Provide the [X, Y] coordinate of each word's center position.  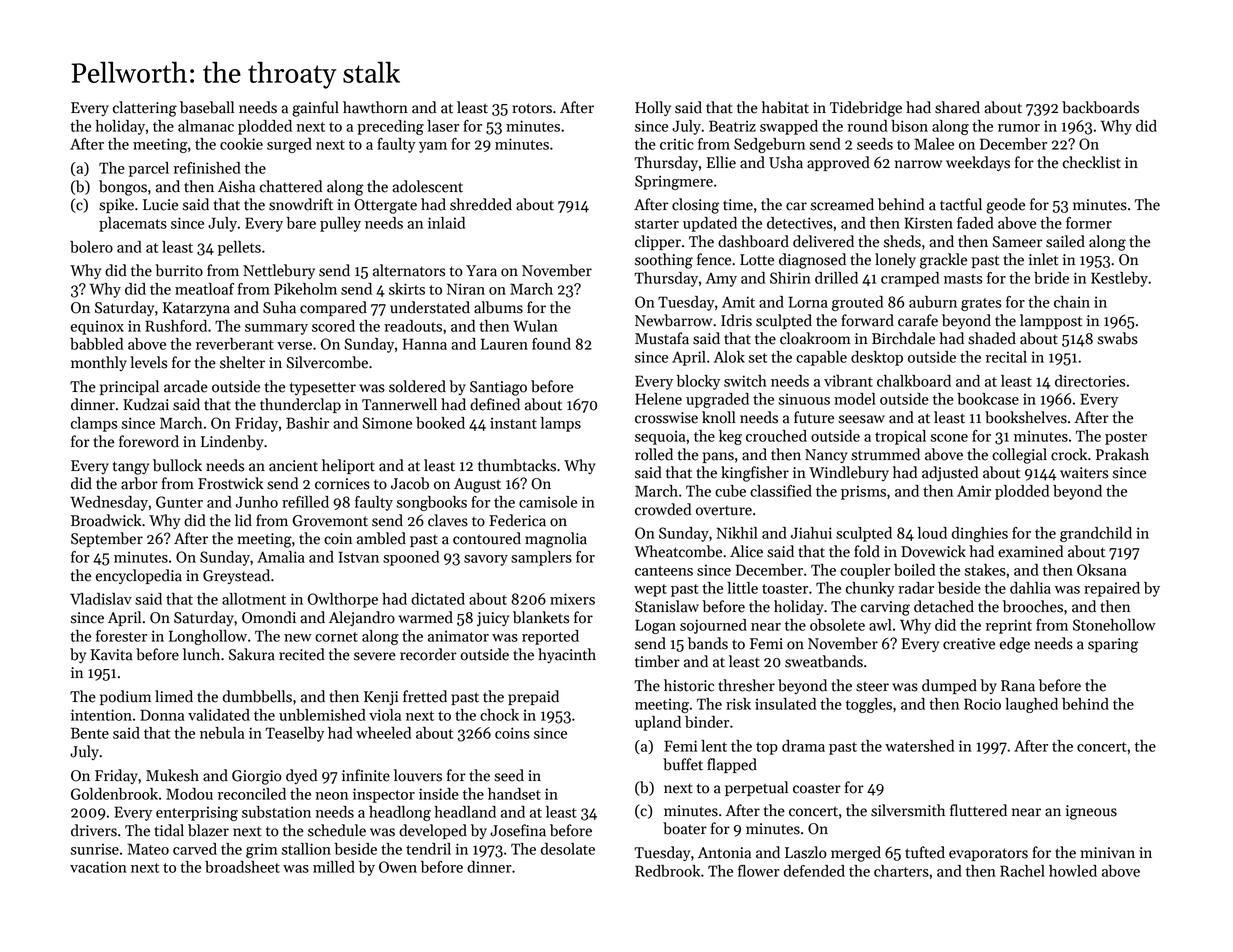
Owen [398, 867]
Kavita [111, 655]
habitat [785, 107]
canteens [664, 571]
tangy [131, 468]
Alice [746, 551]
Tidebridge [866, 109]
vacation [98, 867]
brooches [1033, 606]
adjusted [950, 473]
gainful [315, 109]
